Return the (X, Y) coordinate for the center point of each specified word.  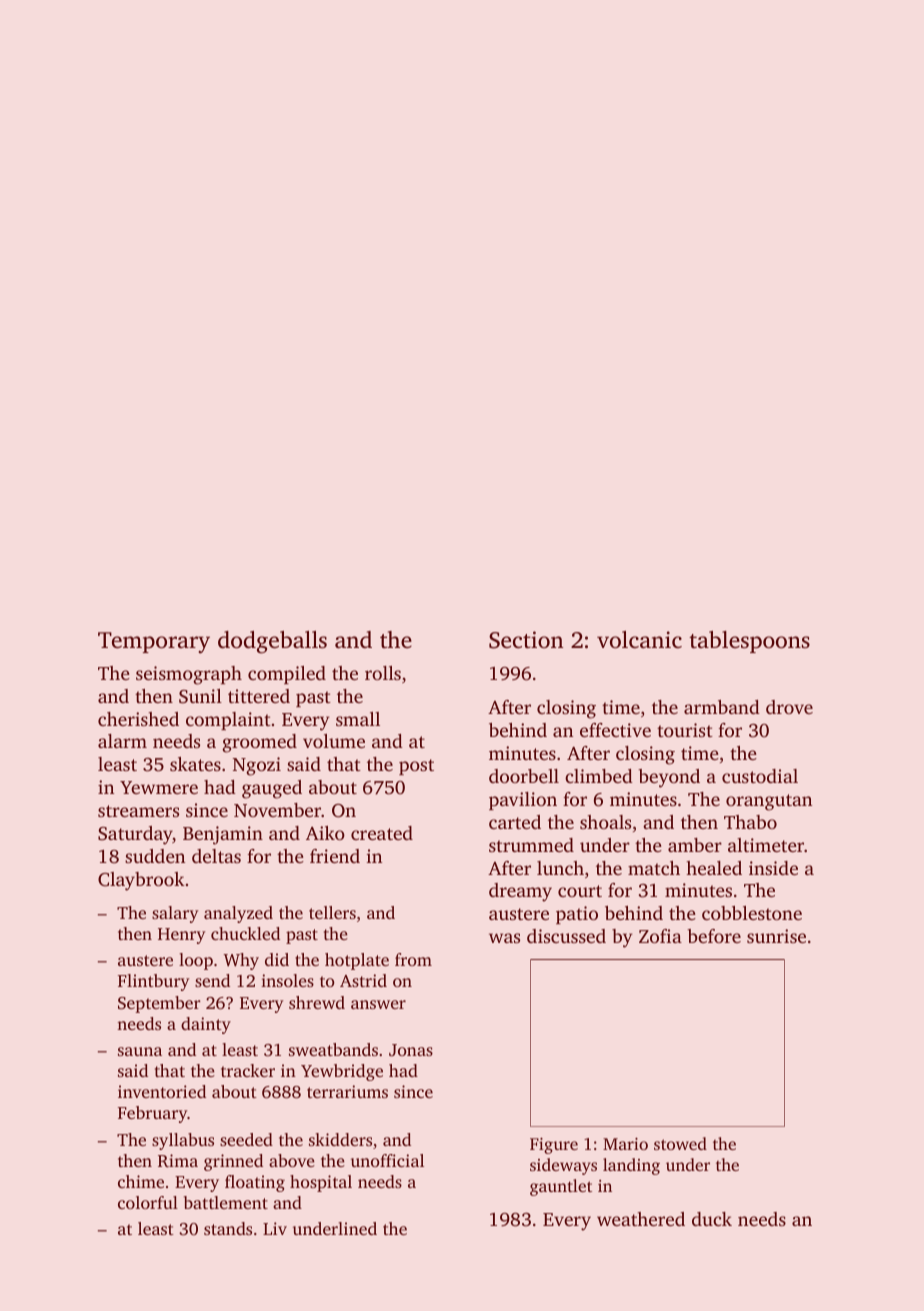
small (358, 719)
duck (712, 1219)
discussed (566, 936)
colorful (148, 1202)
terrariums (347, 1091)
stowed (680, 1143)
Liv (275, 1228)
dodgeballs (272, 642)
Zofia (660, 936)
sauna (140, 1051)
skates (195, 764)
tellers (332, 912)
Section (526, 640)
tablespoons (749, 642)
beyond (669, 778)
